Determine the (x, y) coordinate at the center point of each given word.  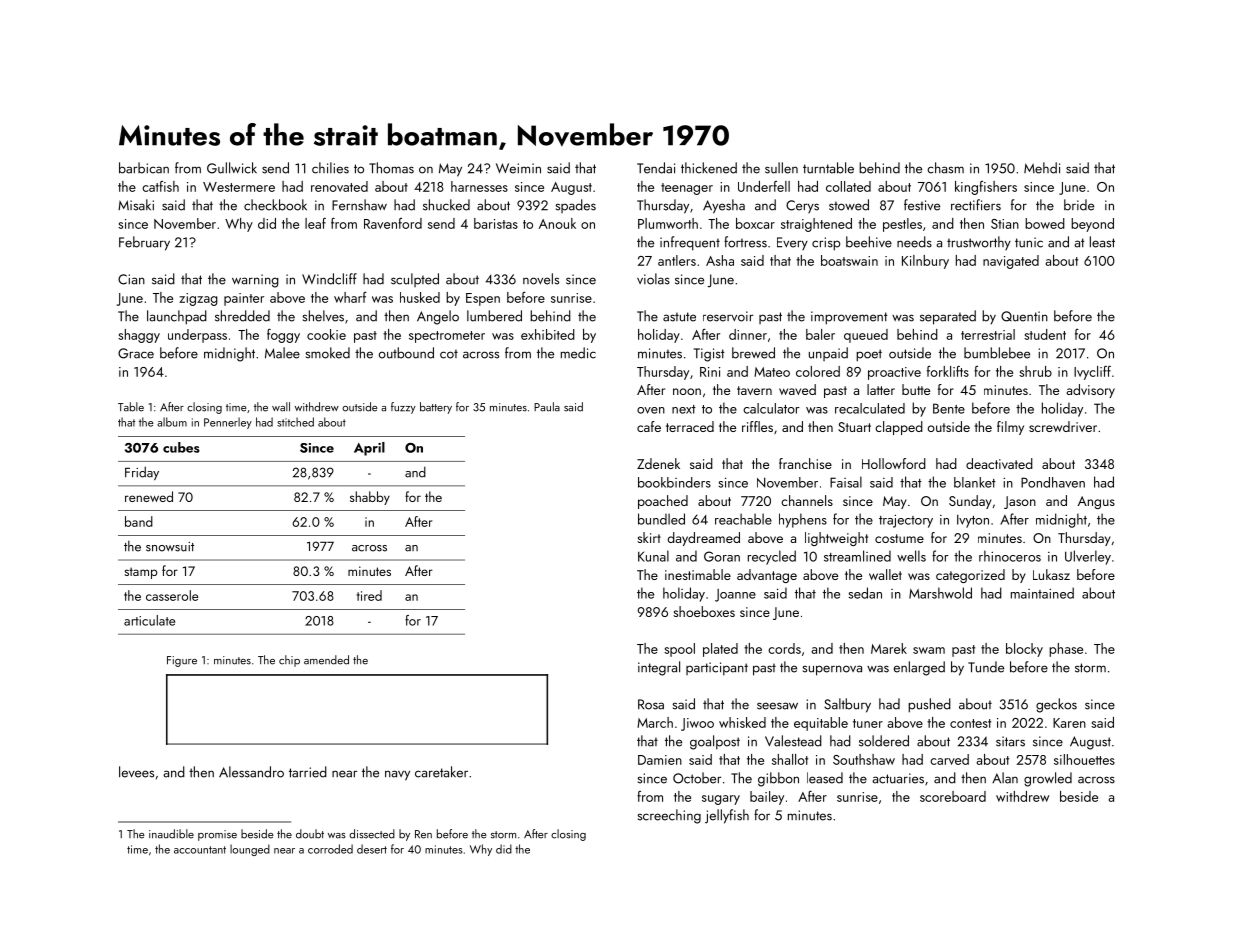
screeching (669, 816)
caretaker (441, 772)
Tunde (986, 667)
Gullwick (232, 168)
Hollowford (894, 463)
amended (326, 660)
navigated (1011, 262)
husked (420, 297)
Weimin (518, 168)
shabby (370, 498)
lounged (250, 850)
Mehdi (1042, 168)
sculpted (415, 280)
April (369, 449)
